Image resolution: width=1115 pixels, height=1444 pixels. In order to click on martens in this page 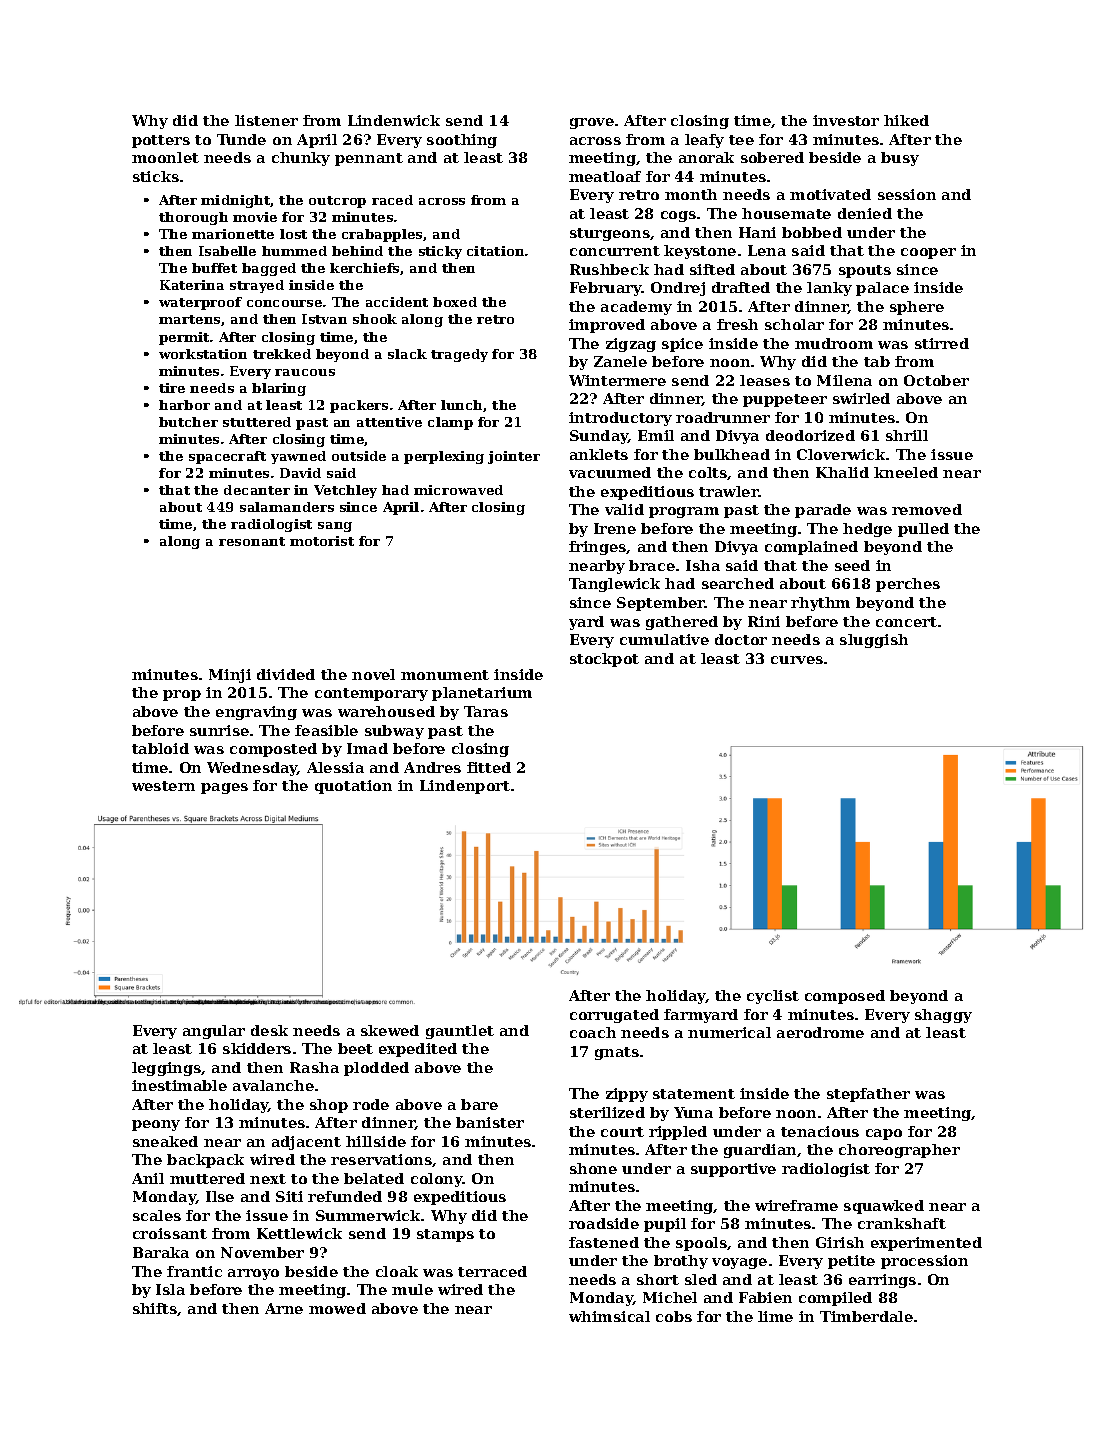, I will do `click(189, 319)`.
